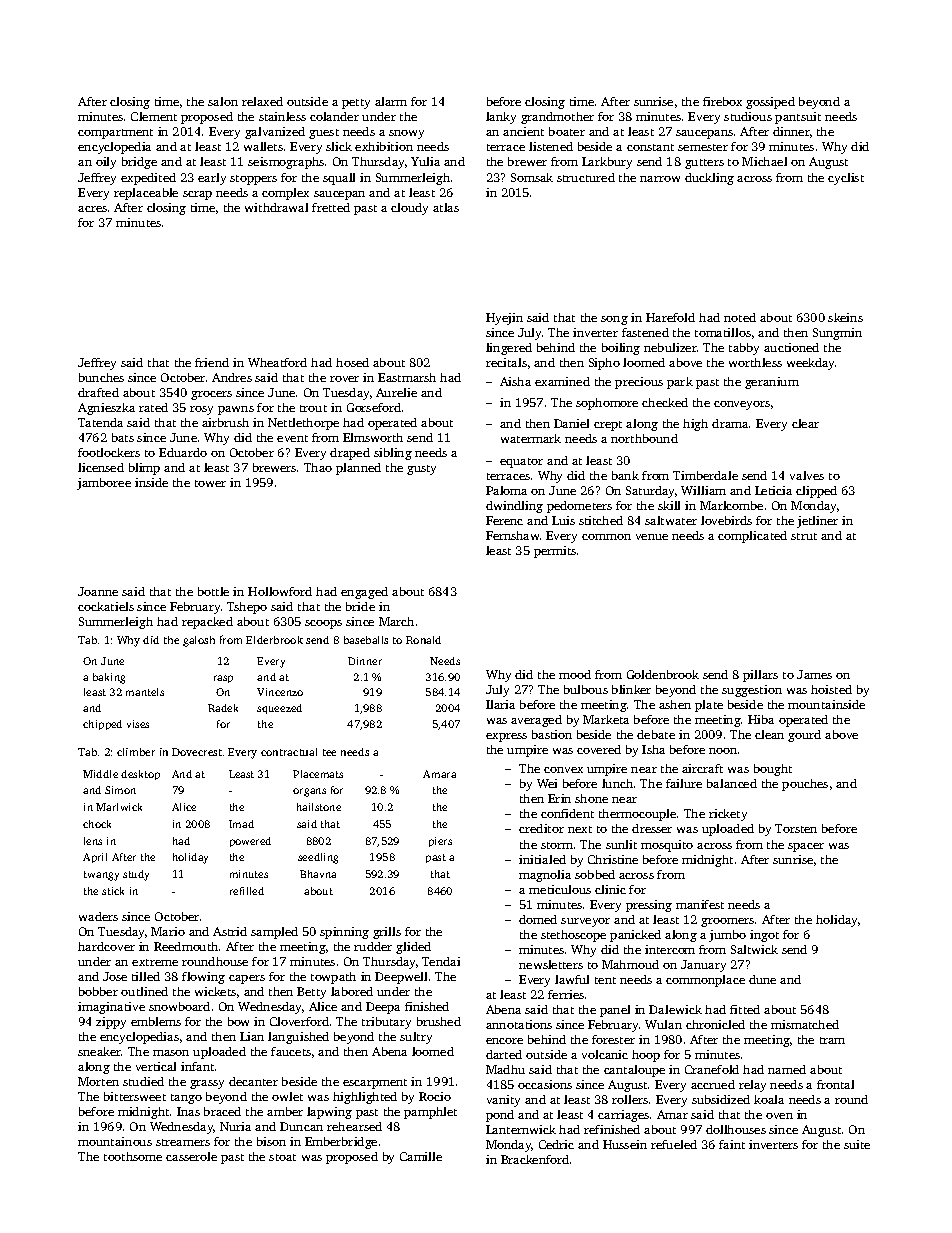 The width and height of the screenshot is (952, 1233). What do you see at coordinates (391, 101) in the screenshot?
I see `alarm` at bounding box center [391, 101].
